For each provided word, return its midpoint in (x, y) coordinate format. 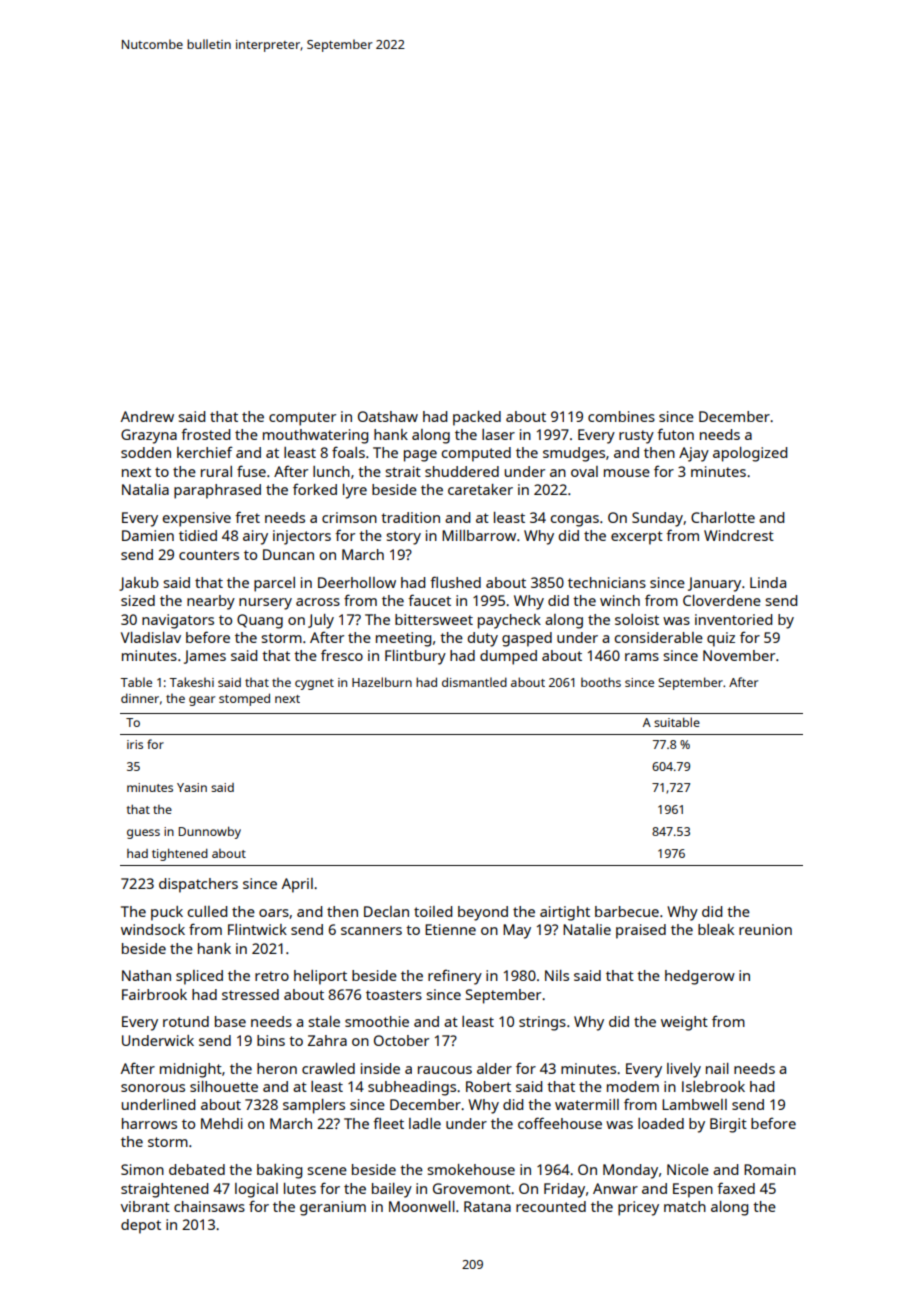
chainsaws (209, 1206)
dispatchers (198, 885)
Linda (768, 582)
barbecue (627, 911)
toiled (433, 911)
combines (621, 416)
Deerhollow (357, 582)
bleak (716, 929)
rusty (636, 437)
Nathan (146, 975)
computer (302, 419)
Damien (148, 535)
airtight (565, 913)
